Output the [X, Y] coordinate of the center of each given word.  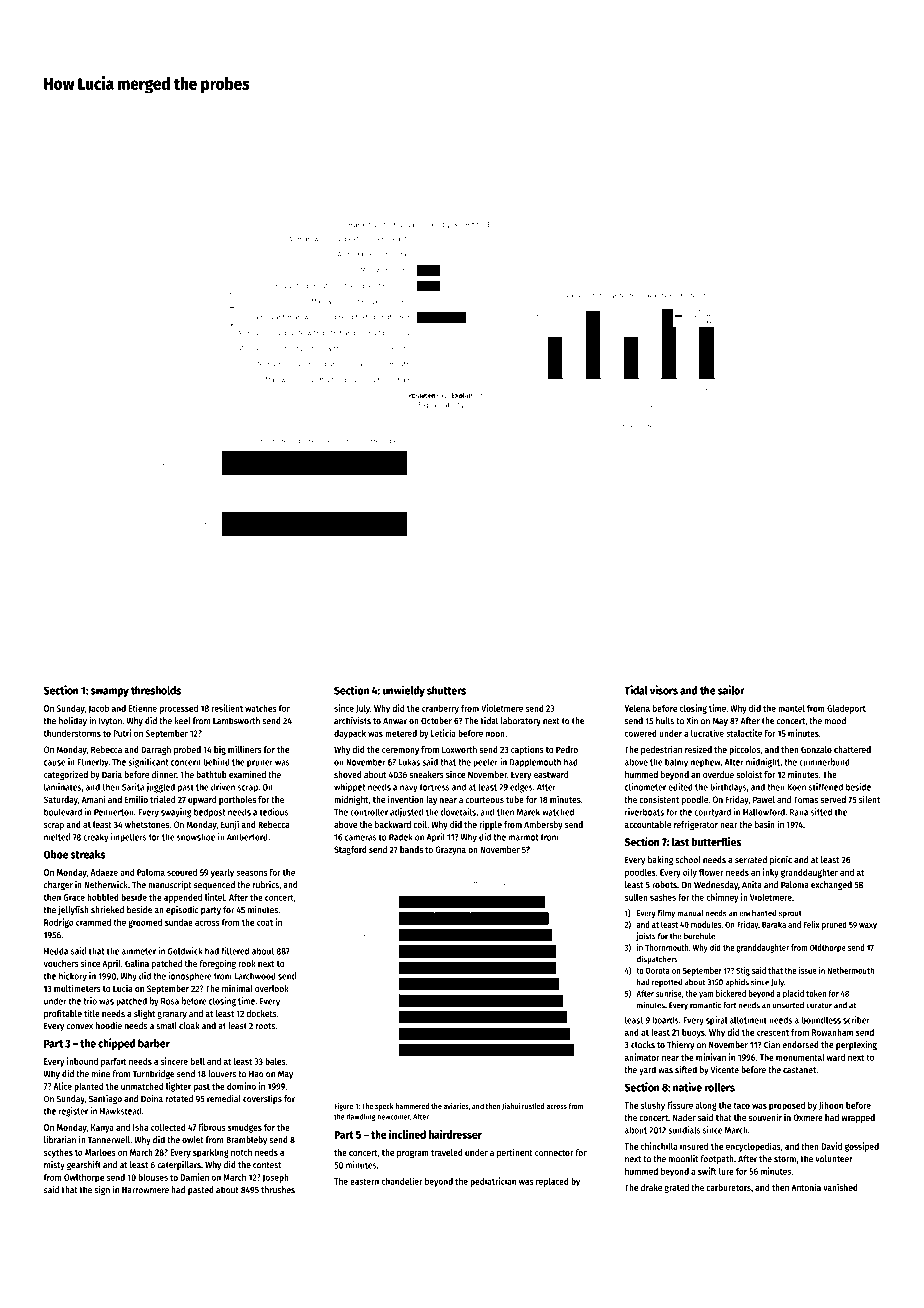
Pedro [567, 749]
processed [179, 709]
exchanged [831, 886]
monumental [800, 1057]
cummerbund [824, 762]
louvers [222, 1074]
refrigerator [696, 825]
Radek [401, 837]
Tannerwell [109, 1140]
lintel [215, 897]
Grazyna [450, 850]
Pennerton [113, 812]
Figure [343, 1107]
